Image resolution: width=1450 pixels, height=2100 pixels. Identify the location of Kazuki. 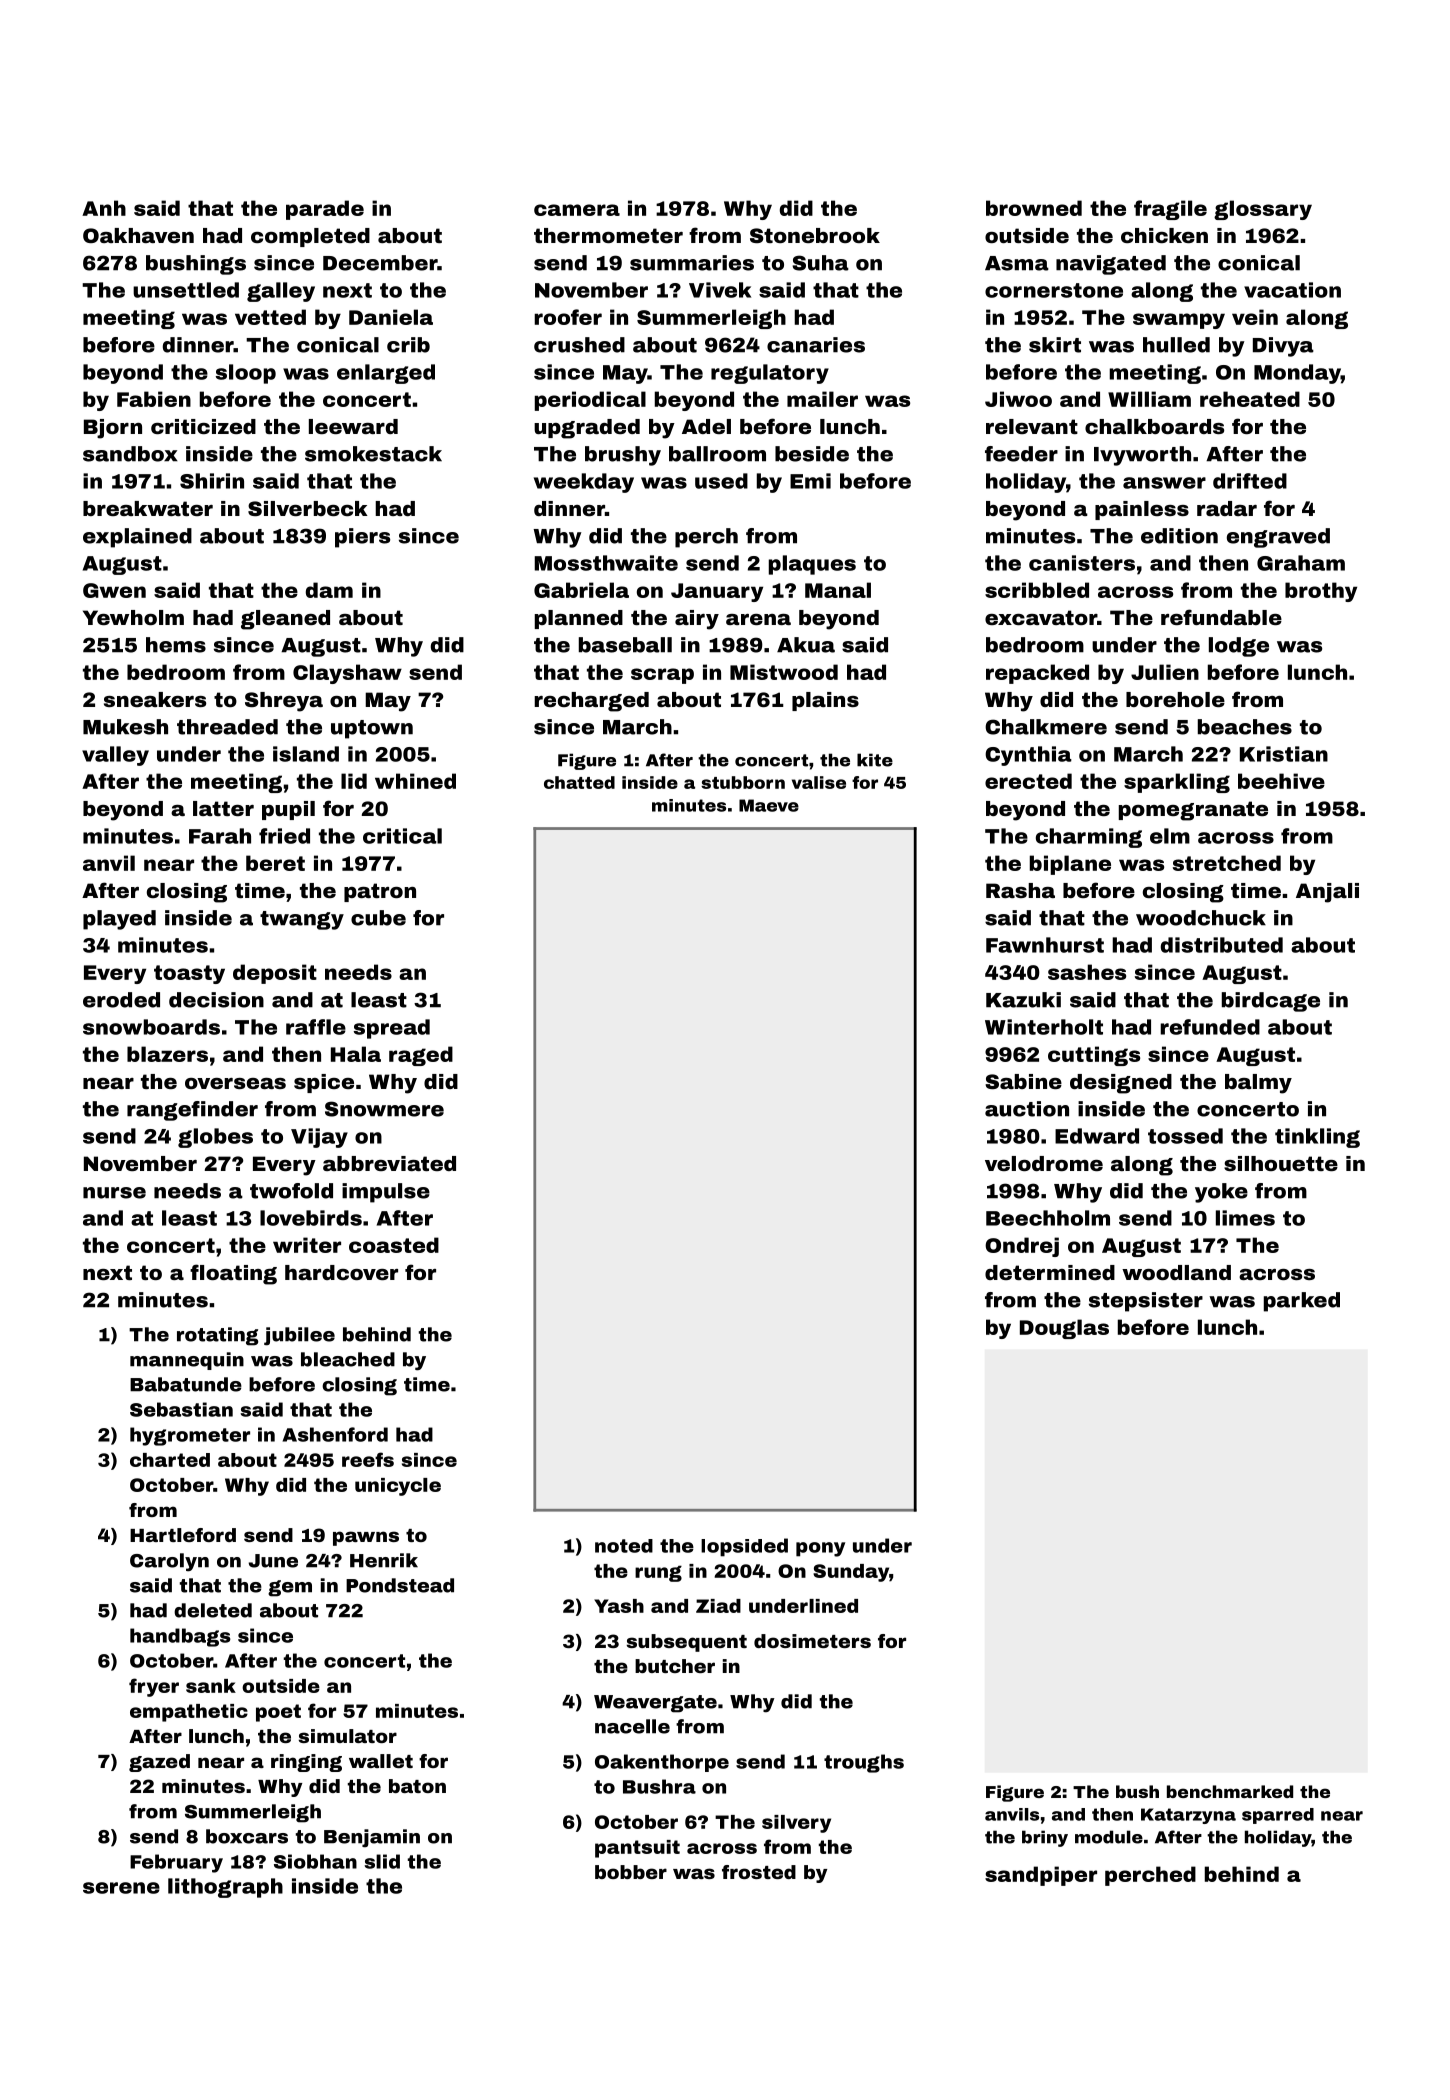
(1023, 1000).
